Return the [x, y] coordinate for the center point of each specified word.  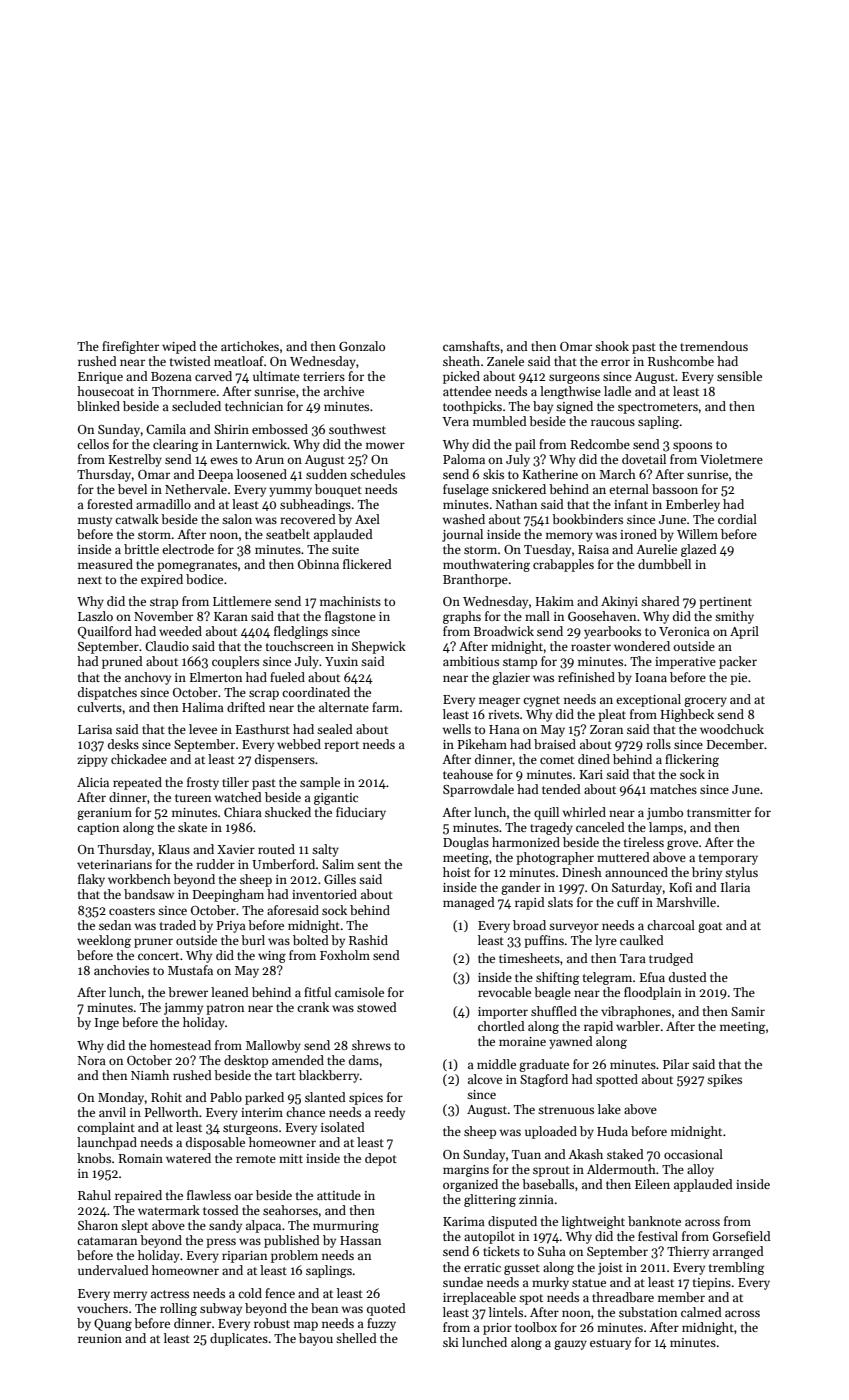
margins [466, 1171]
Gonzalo [362, 346]
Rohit [166, 1097]
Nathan [516, 504]
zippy [92, 761]
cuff [628, 902]
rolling [178, 1309]
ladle [617, 391]
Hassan [360, 1240]
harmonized [526, 842]
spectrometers [658, 408]
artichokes [250, 346]
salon [237, 519]
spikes [724, 1080]
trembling [737, 1268]
